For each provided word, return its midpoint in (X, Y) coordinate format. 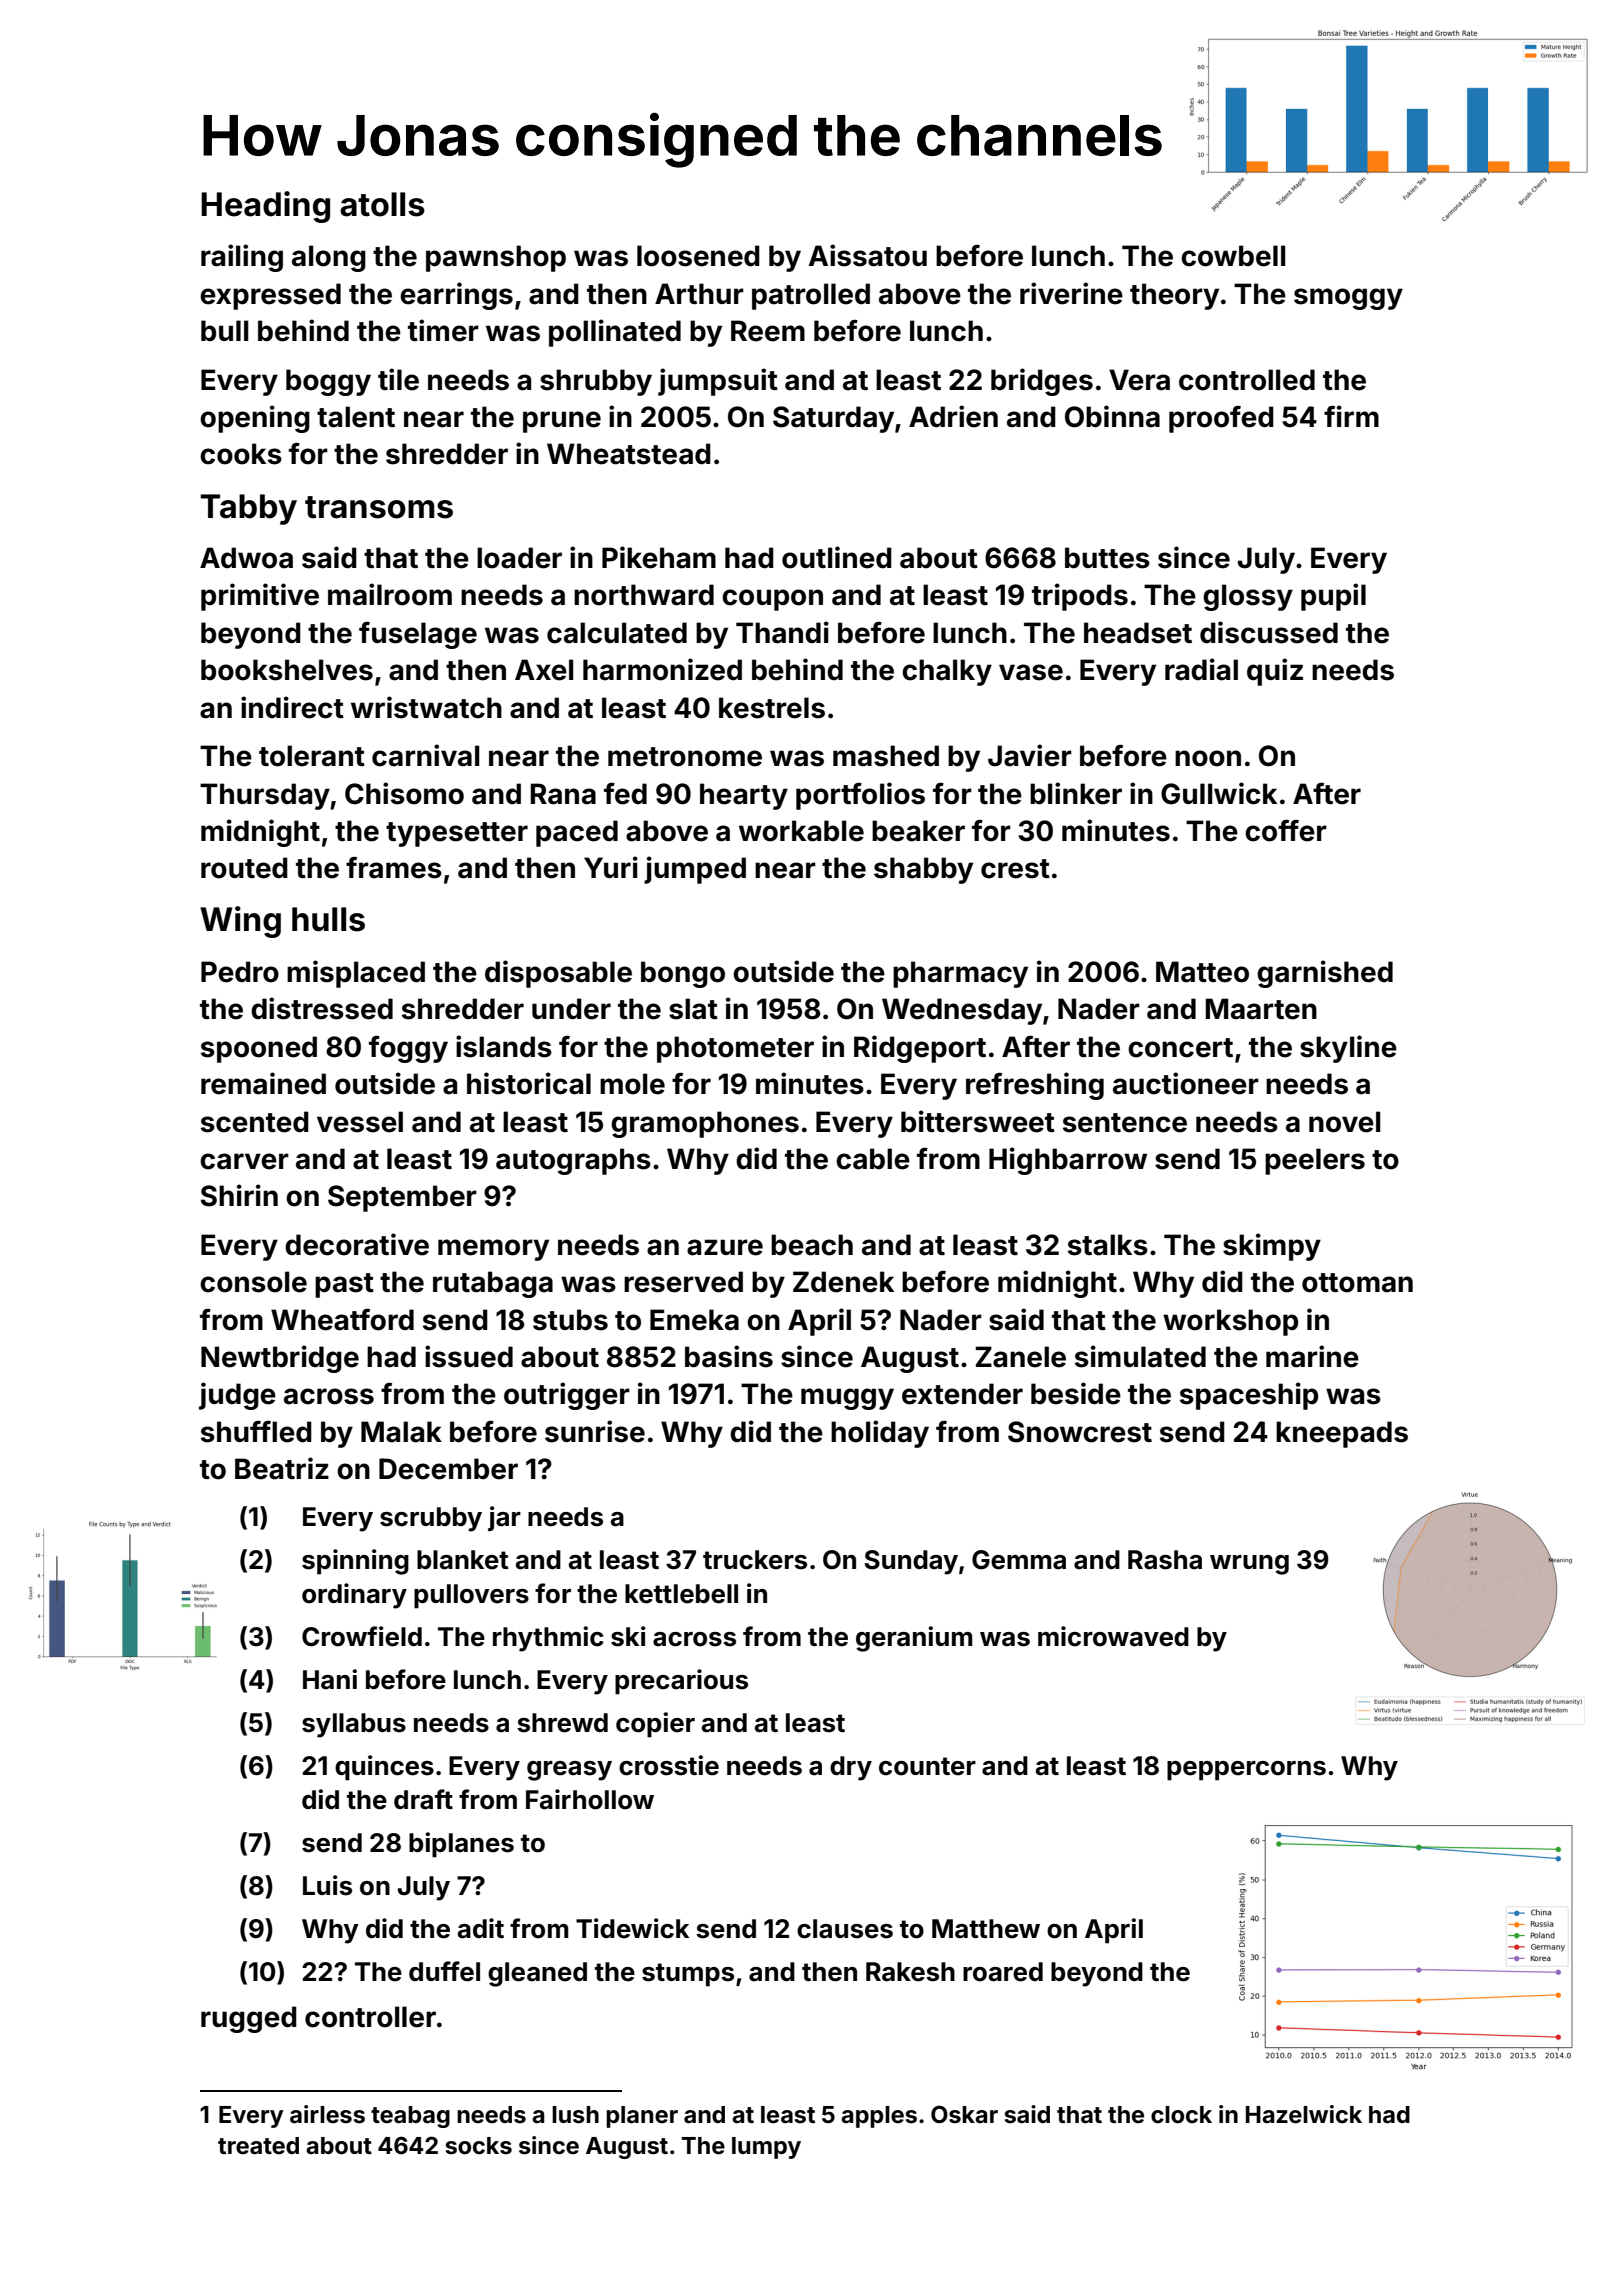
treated (258, 2146)
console (253, 1282)
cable (873, 1159)
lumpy (766, 2148)
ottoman (1357, 1283)
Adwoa (246, 558)
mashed (886, 756)
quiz (1275, 672)
